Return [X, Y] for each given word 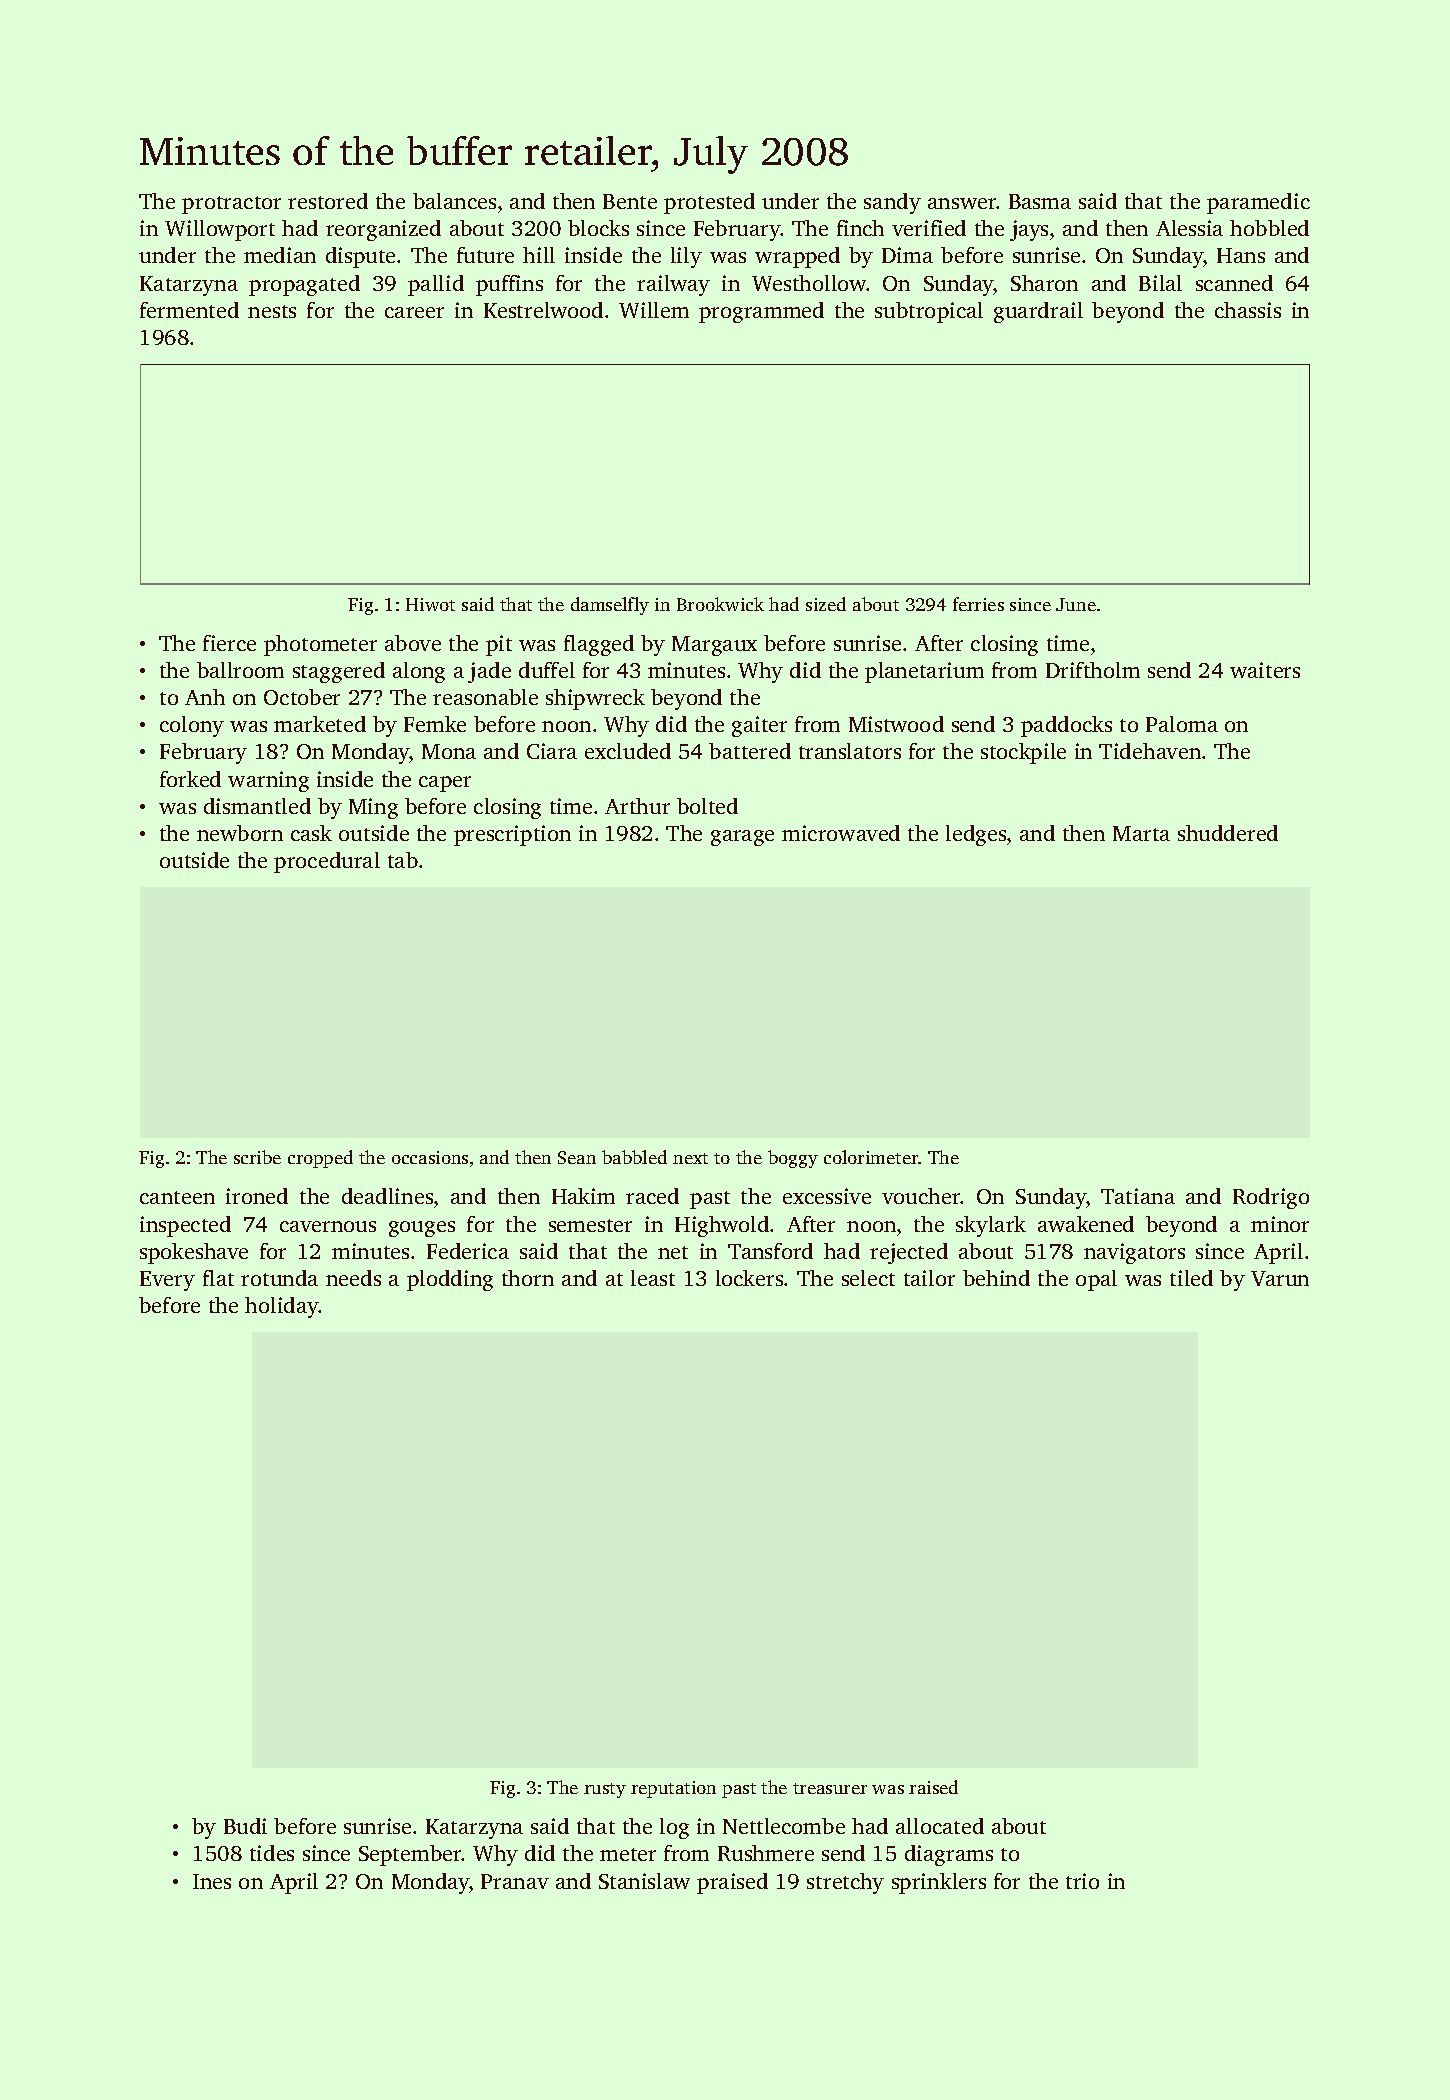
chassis [1248, 310]
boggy [793, 1159]
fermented [189, 310]
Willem [654, 310]
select [868, 1278]
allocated [940, 1826]
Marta [1141, 833]
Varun [1280, 1278]
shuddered [1228, 833]
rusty [605, 1790]
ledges [976, 835]
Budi [245, 1826]
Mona [449, 751]
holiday [281, 1307]
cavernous [328, 1226]
